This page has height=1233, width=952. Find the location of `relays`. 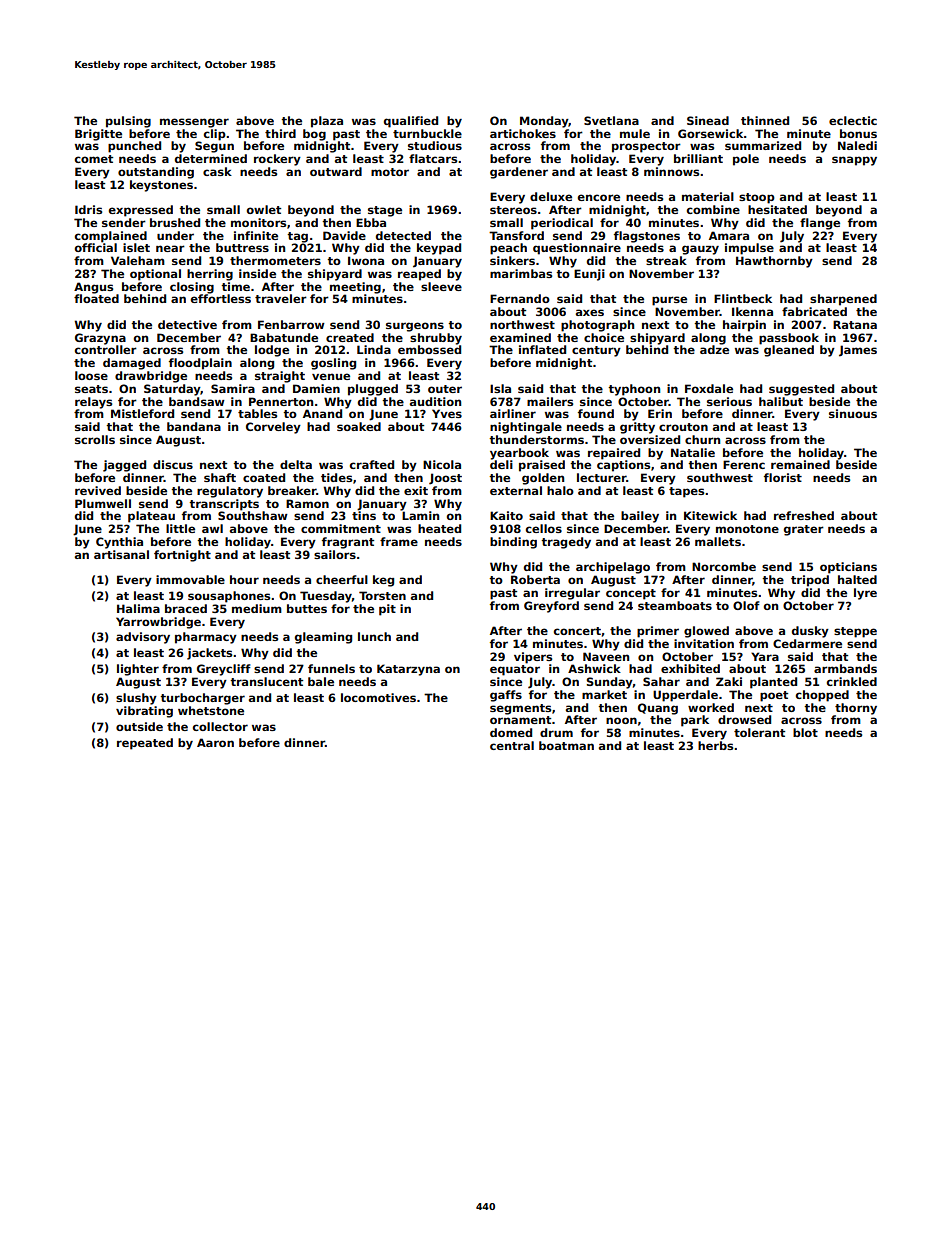

relays is located at coordinates (93, 403).
